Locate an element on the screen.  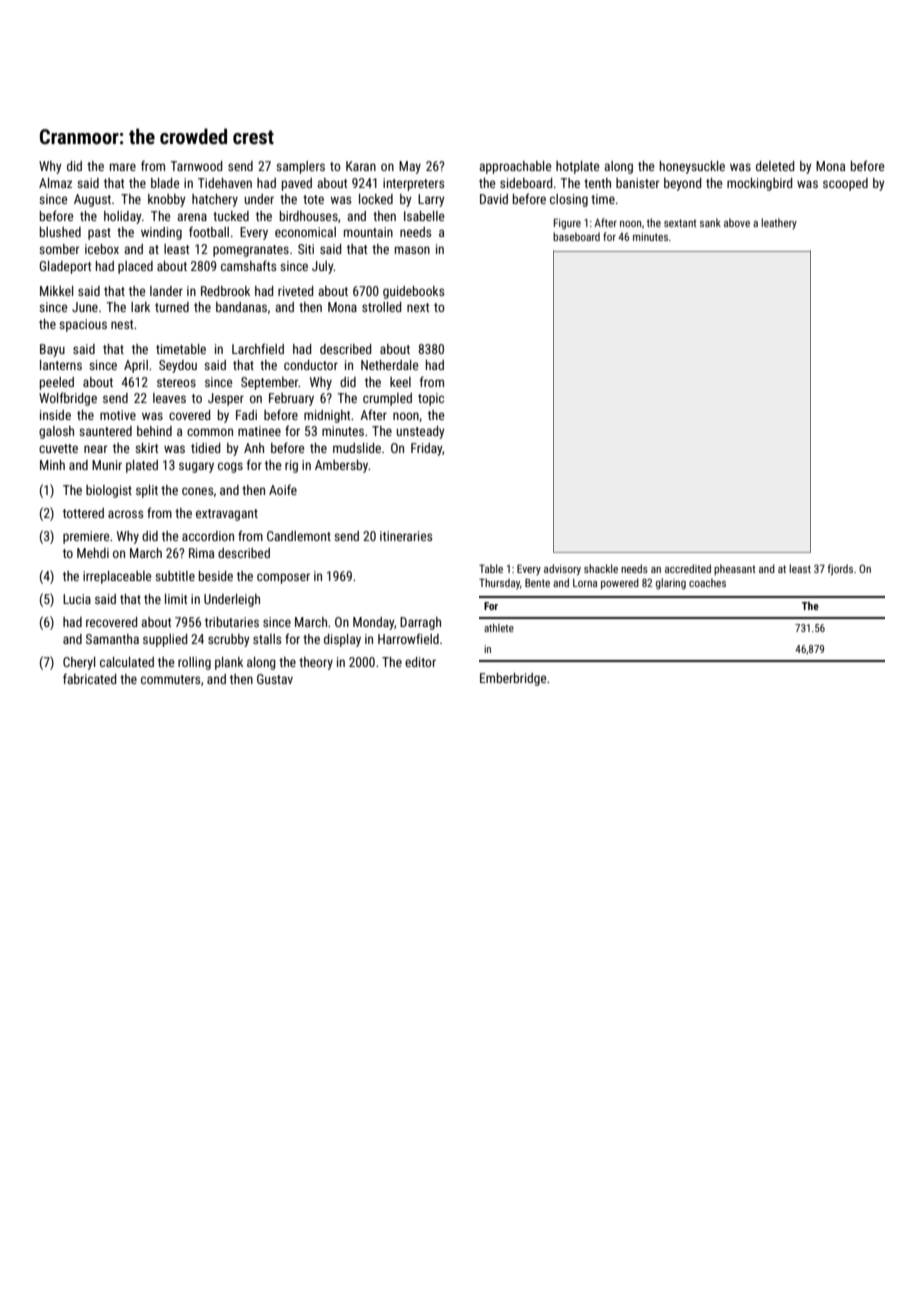
Samantha is located at coordinates (112, 639).
